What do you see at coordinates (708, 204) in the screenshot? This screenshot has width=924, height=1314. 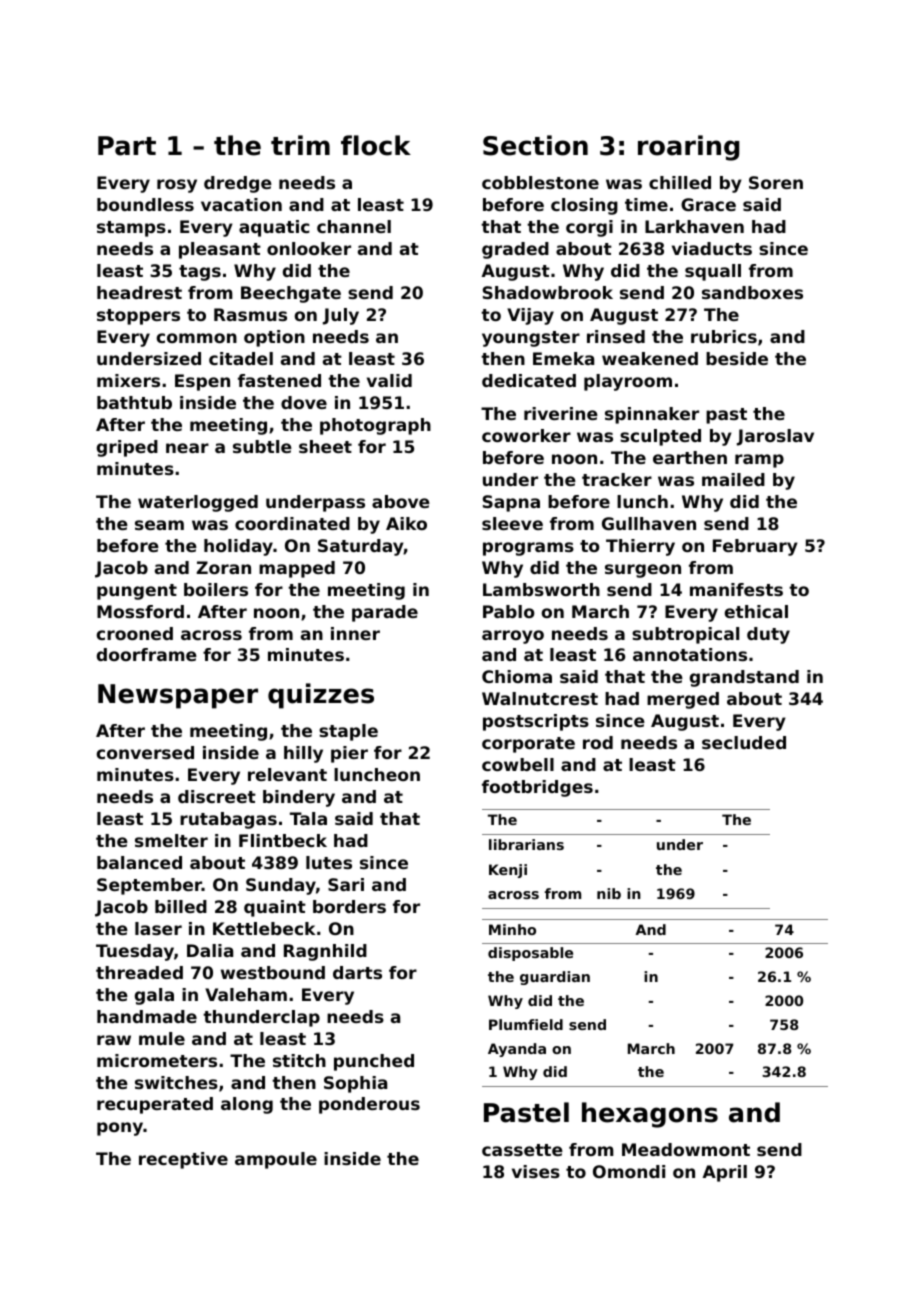 I see `Grace` at bounding box center [708, 204].
